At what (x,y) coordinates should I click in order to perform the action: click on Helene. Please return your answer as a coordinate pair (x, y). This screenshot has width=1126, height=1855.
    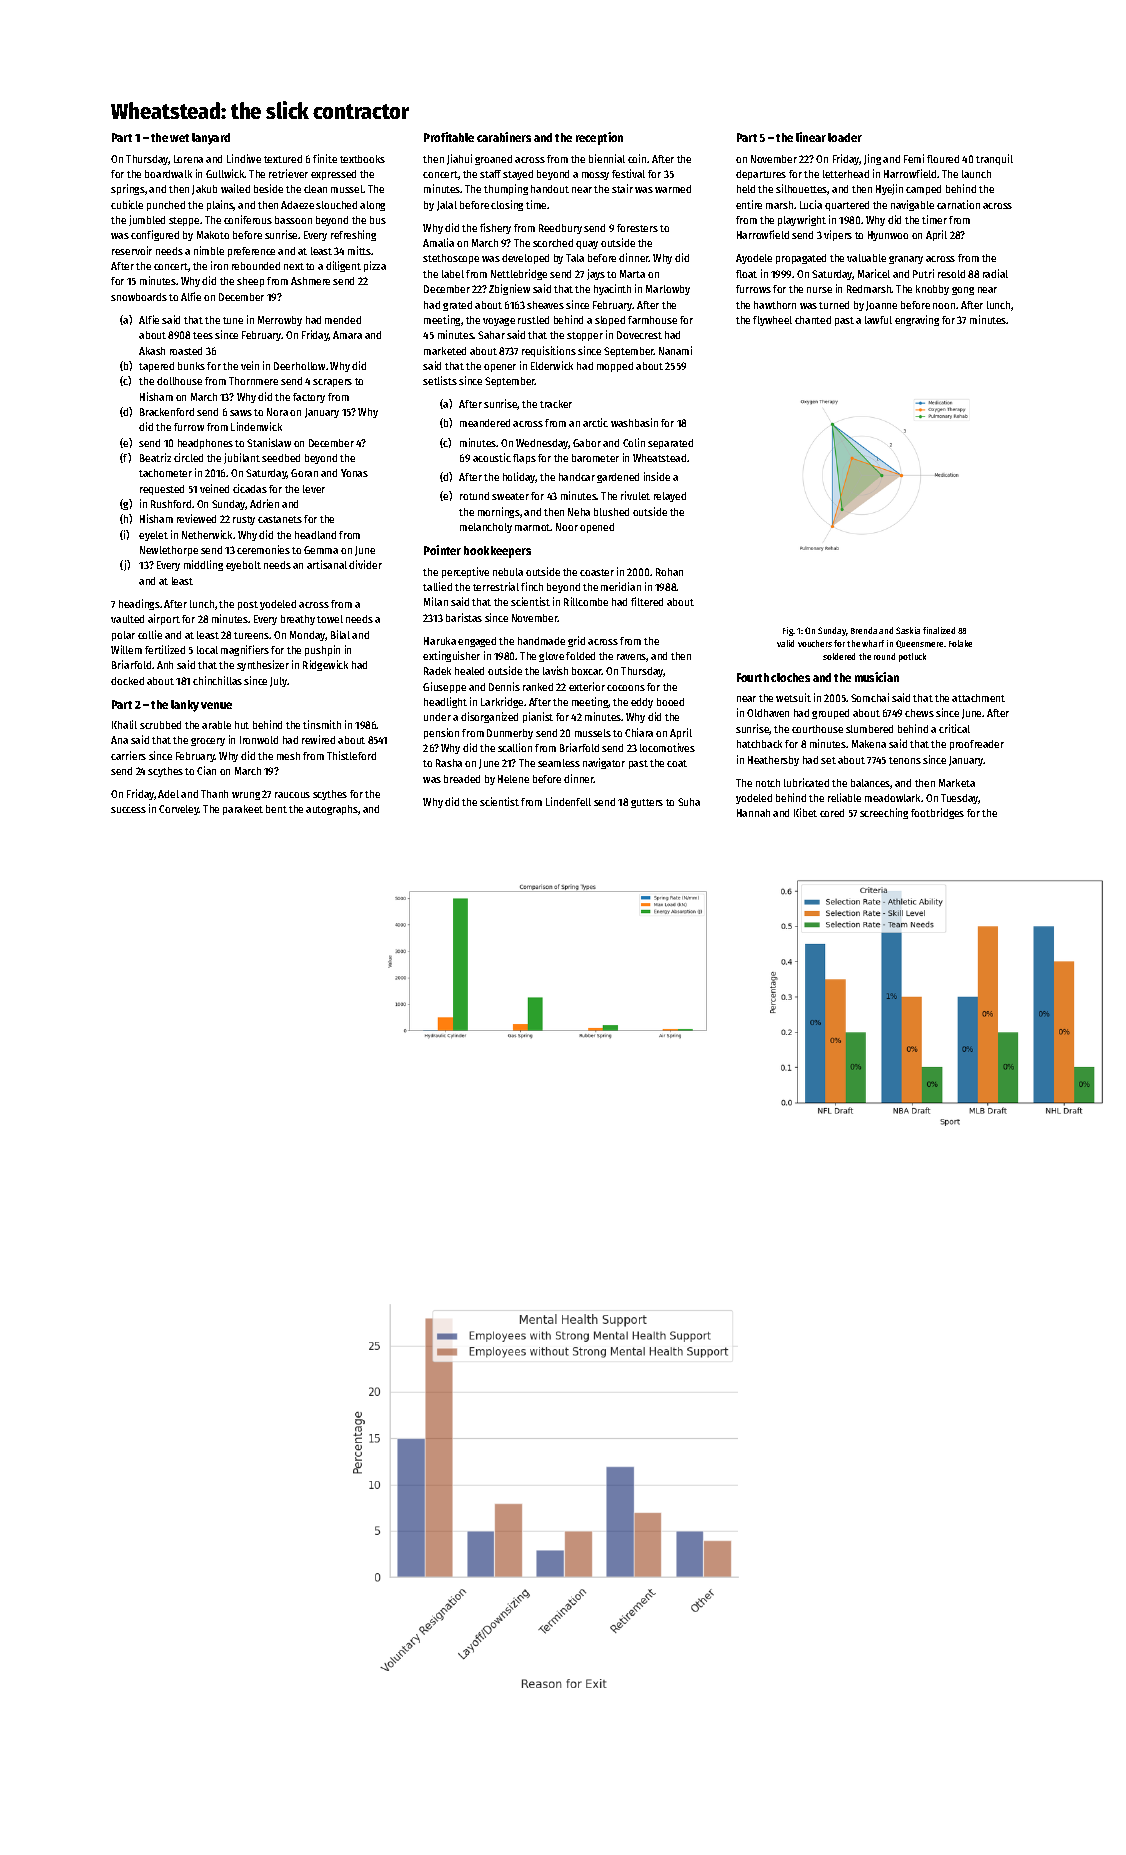
    Looking at the image, I should click on (513, 779).
